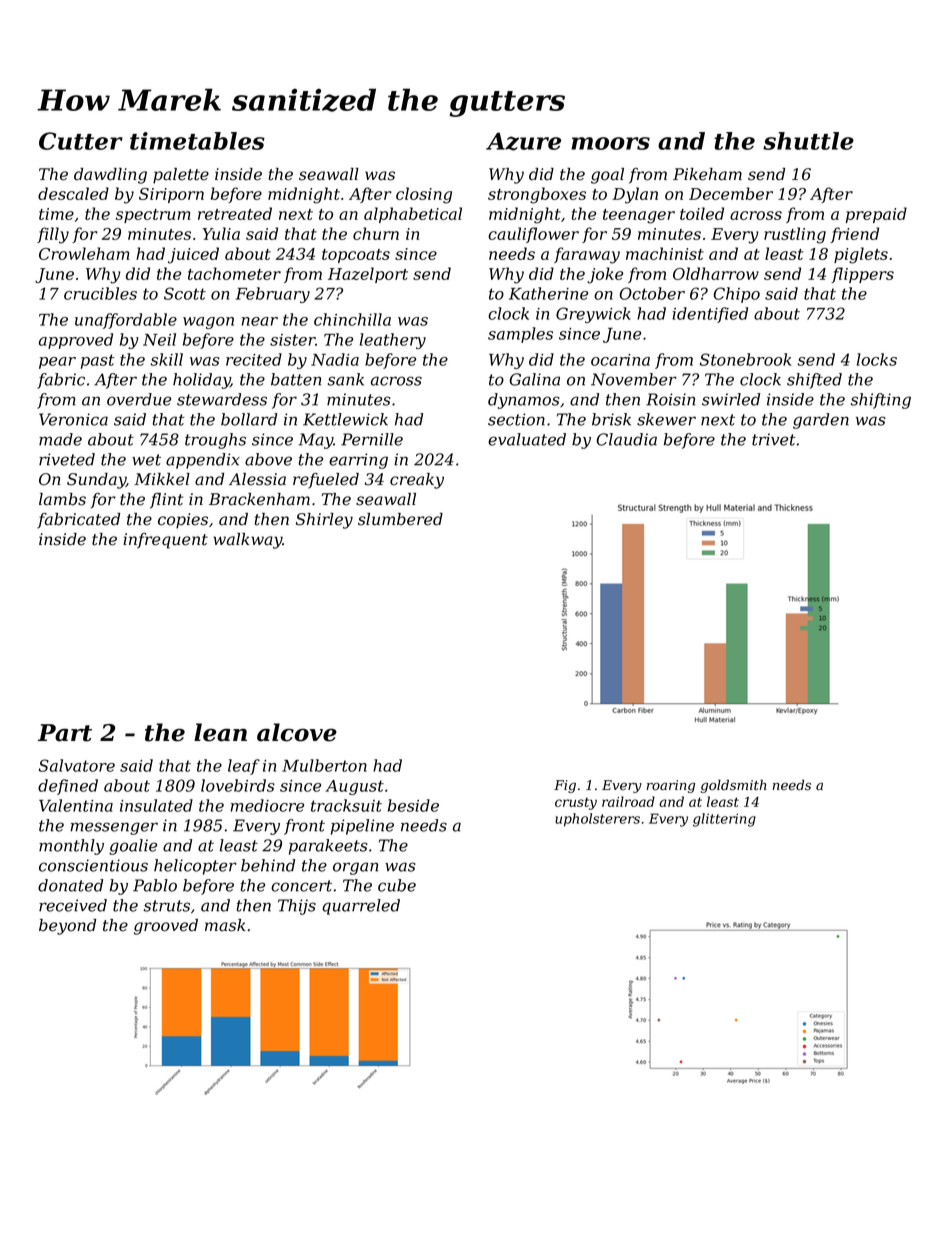  I want to click on beyond, so click(67, 927).
